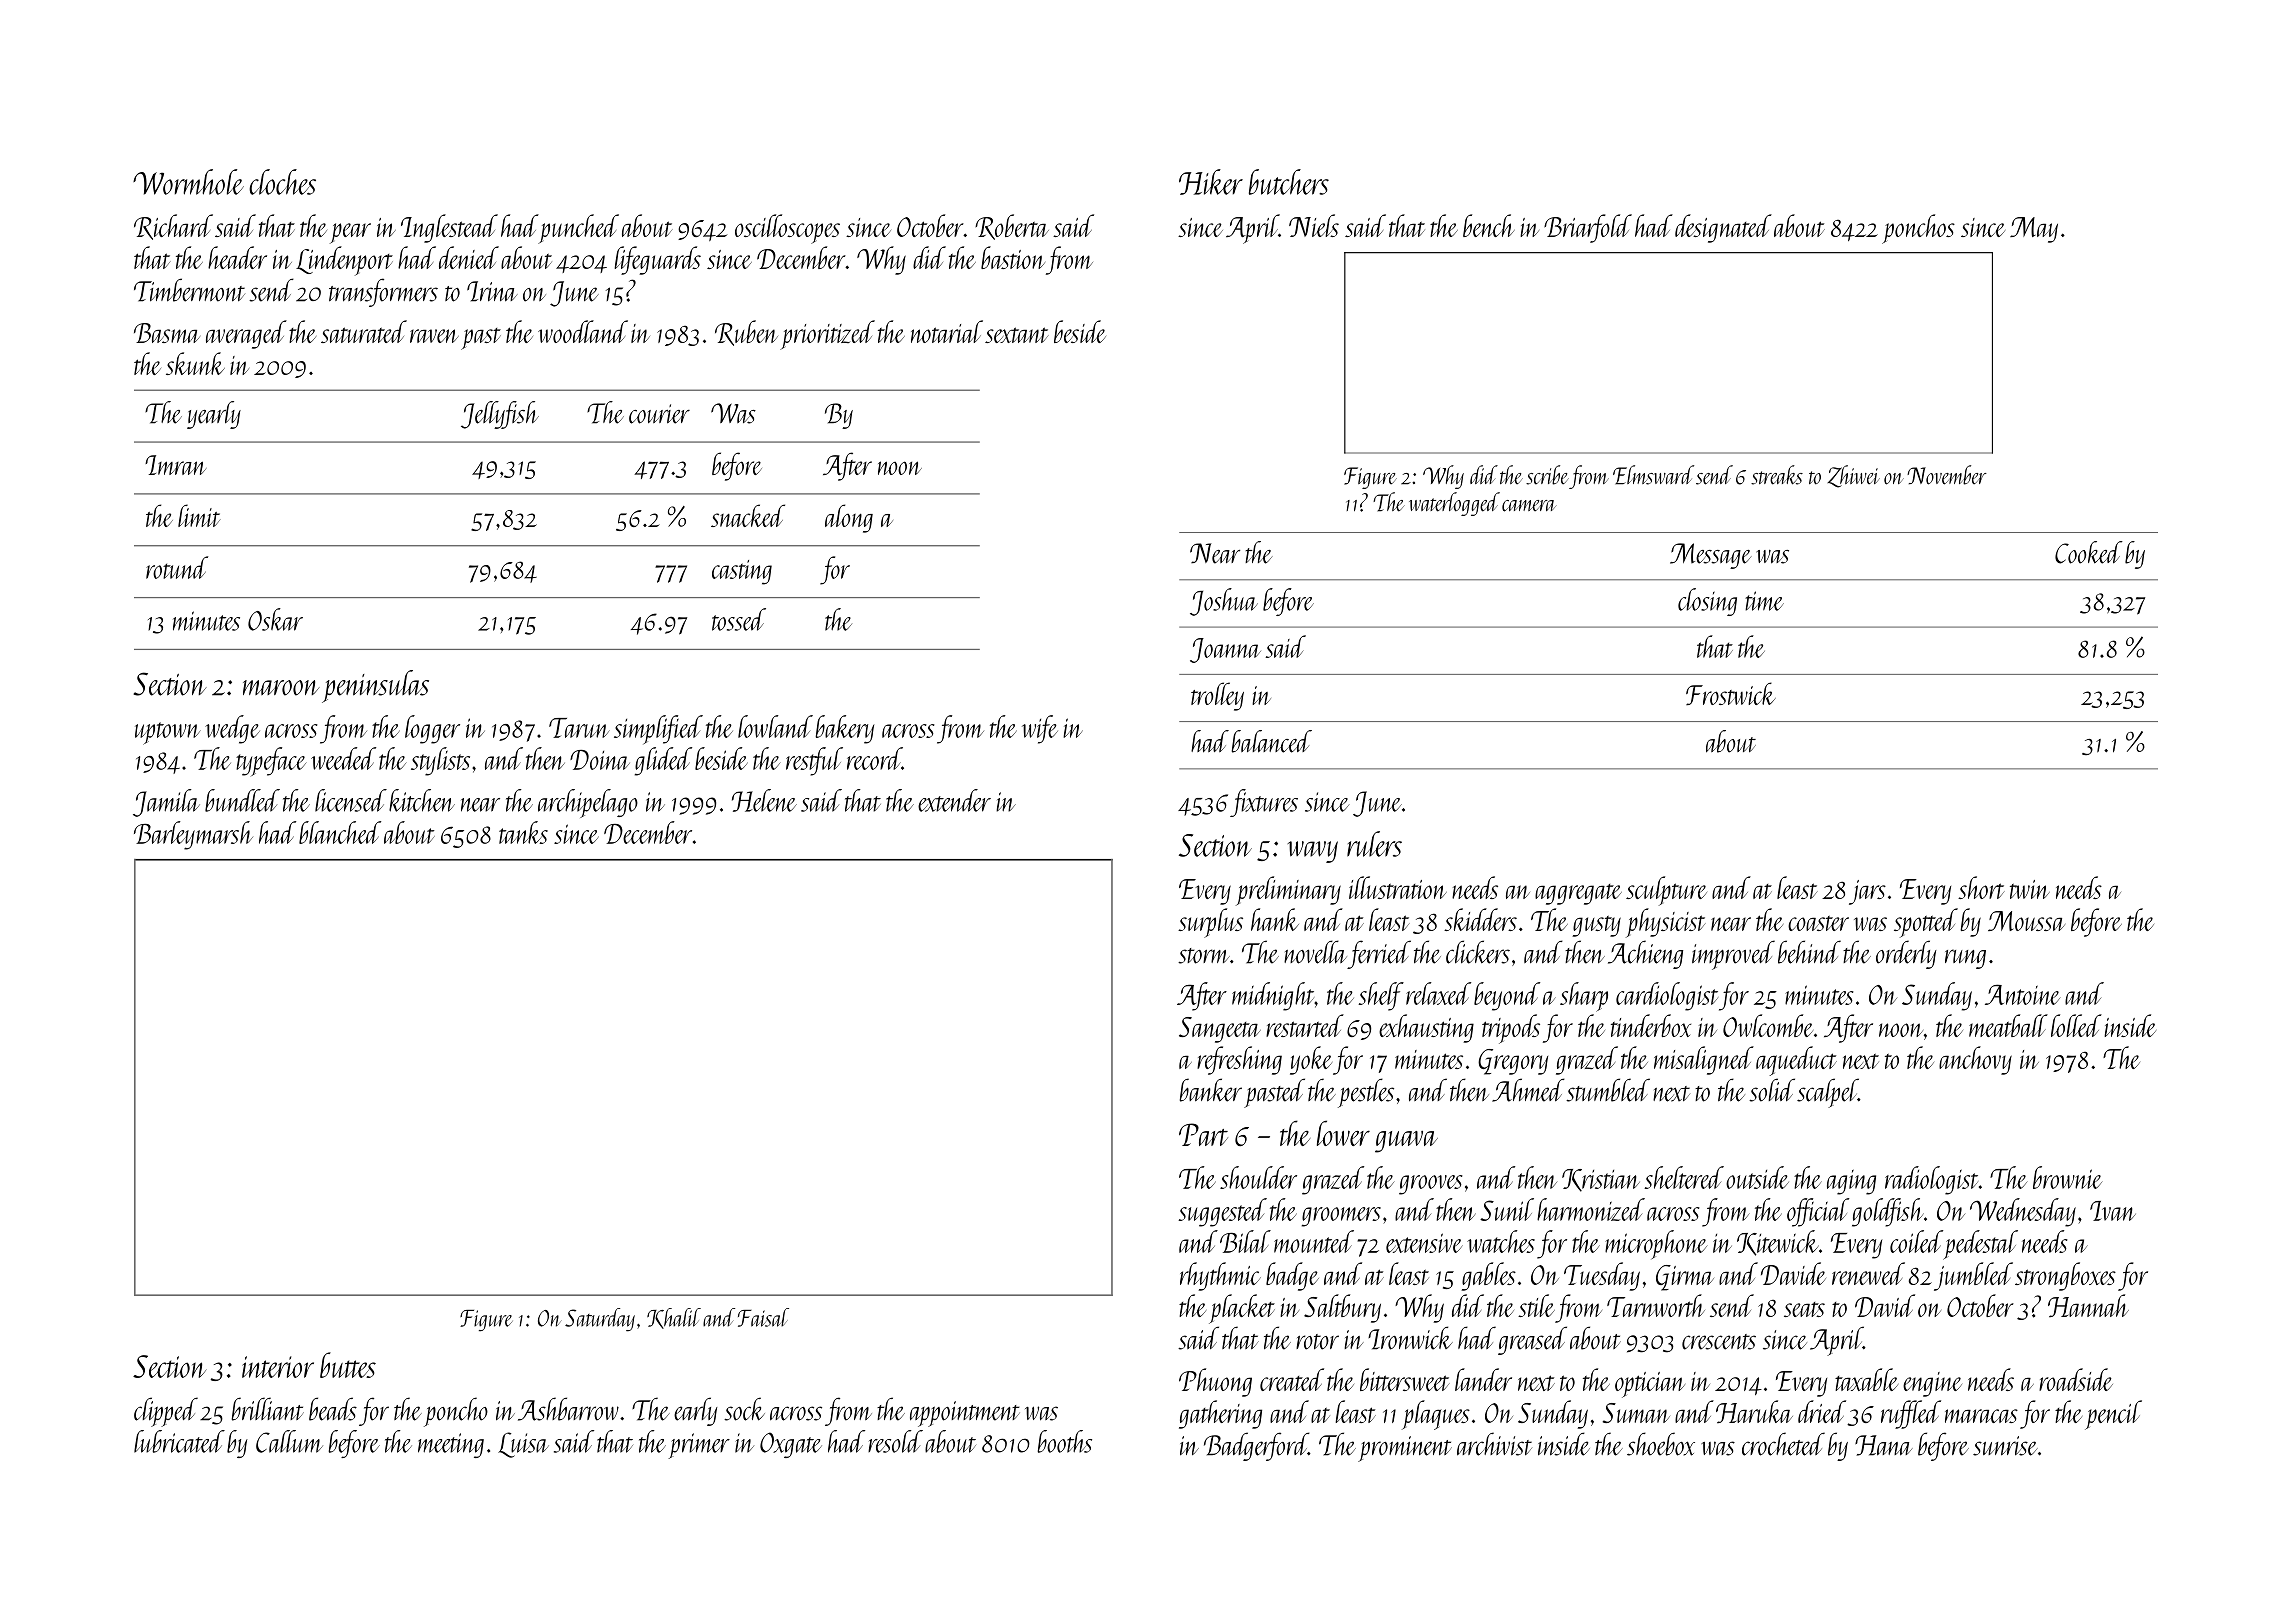  Describe the element at coordinates (1203, 1134) in the screenshot. I see `Part` at that location.
